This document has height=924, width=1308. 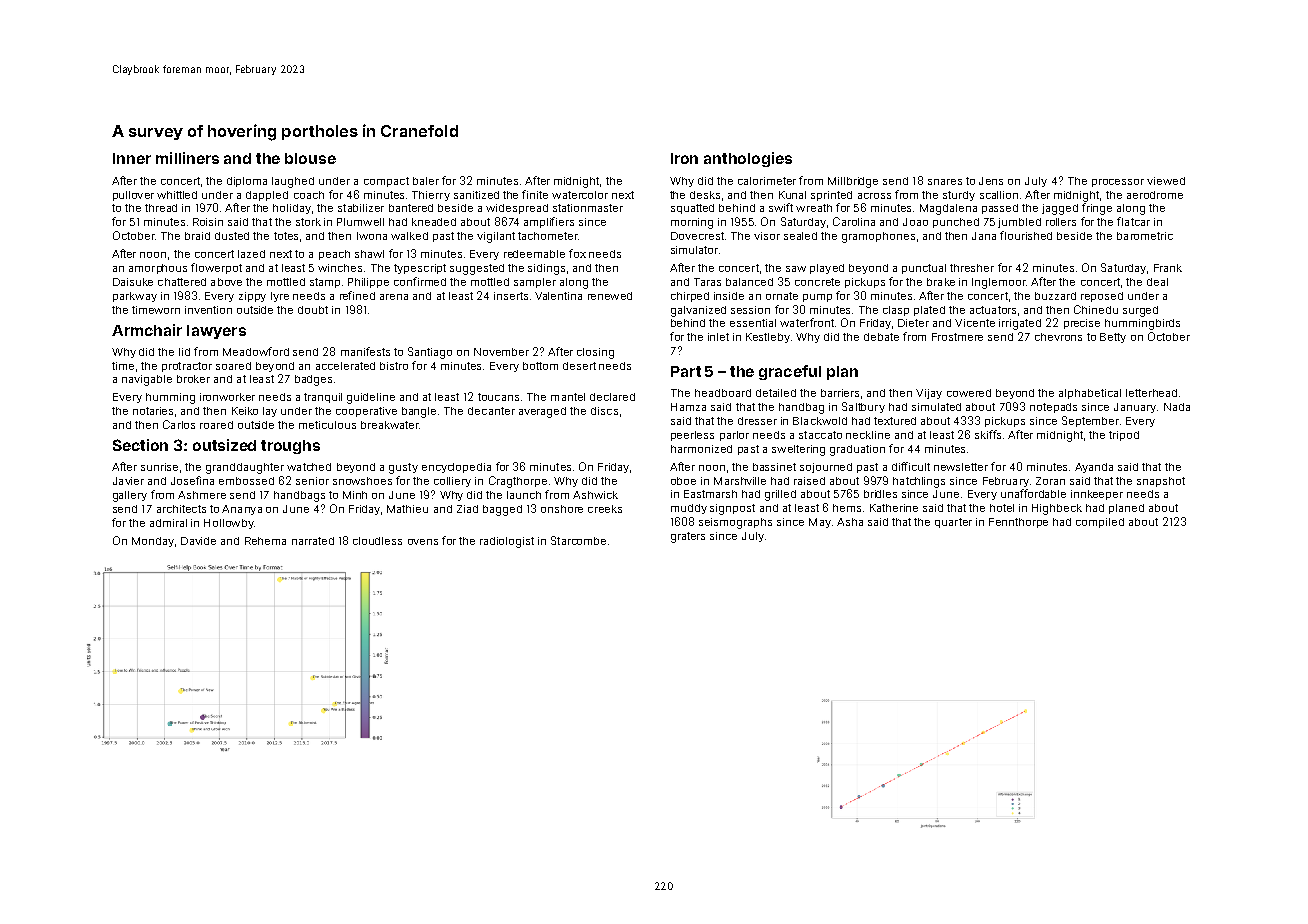 What do you see at coordinates (153, 411) in the document?
I see `notaries` at bounding box center [153, 411].
